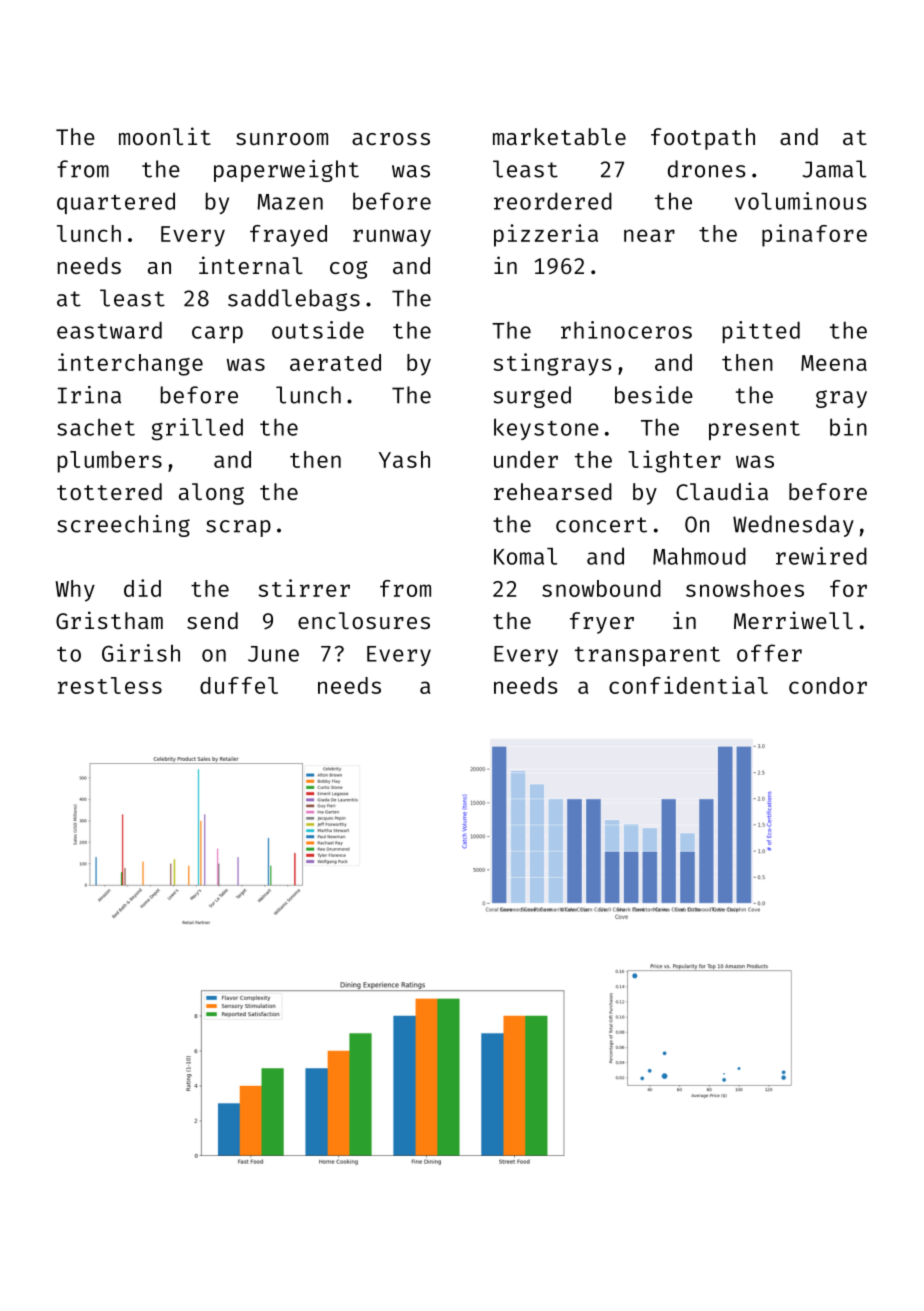 The width and height of the screenshot is (924, 1311). What do you see at coordinates (288, 236) in the screenshot?
I see `frayed` at bounding box center [288, 236].
